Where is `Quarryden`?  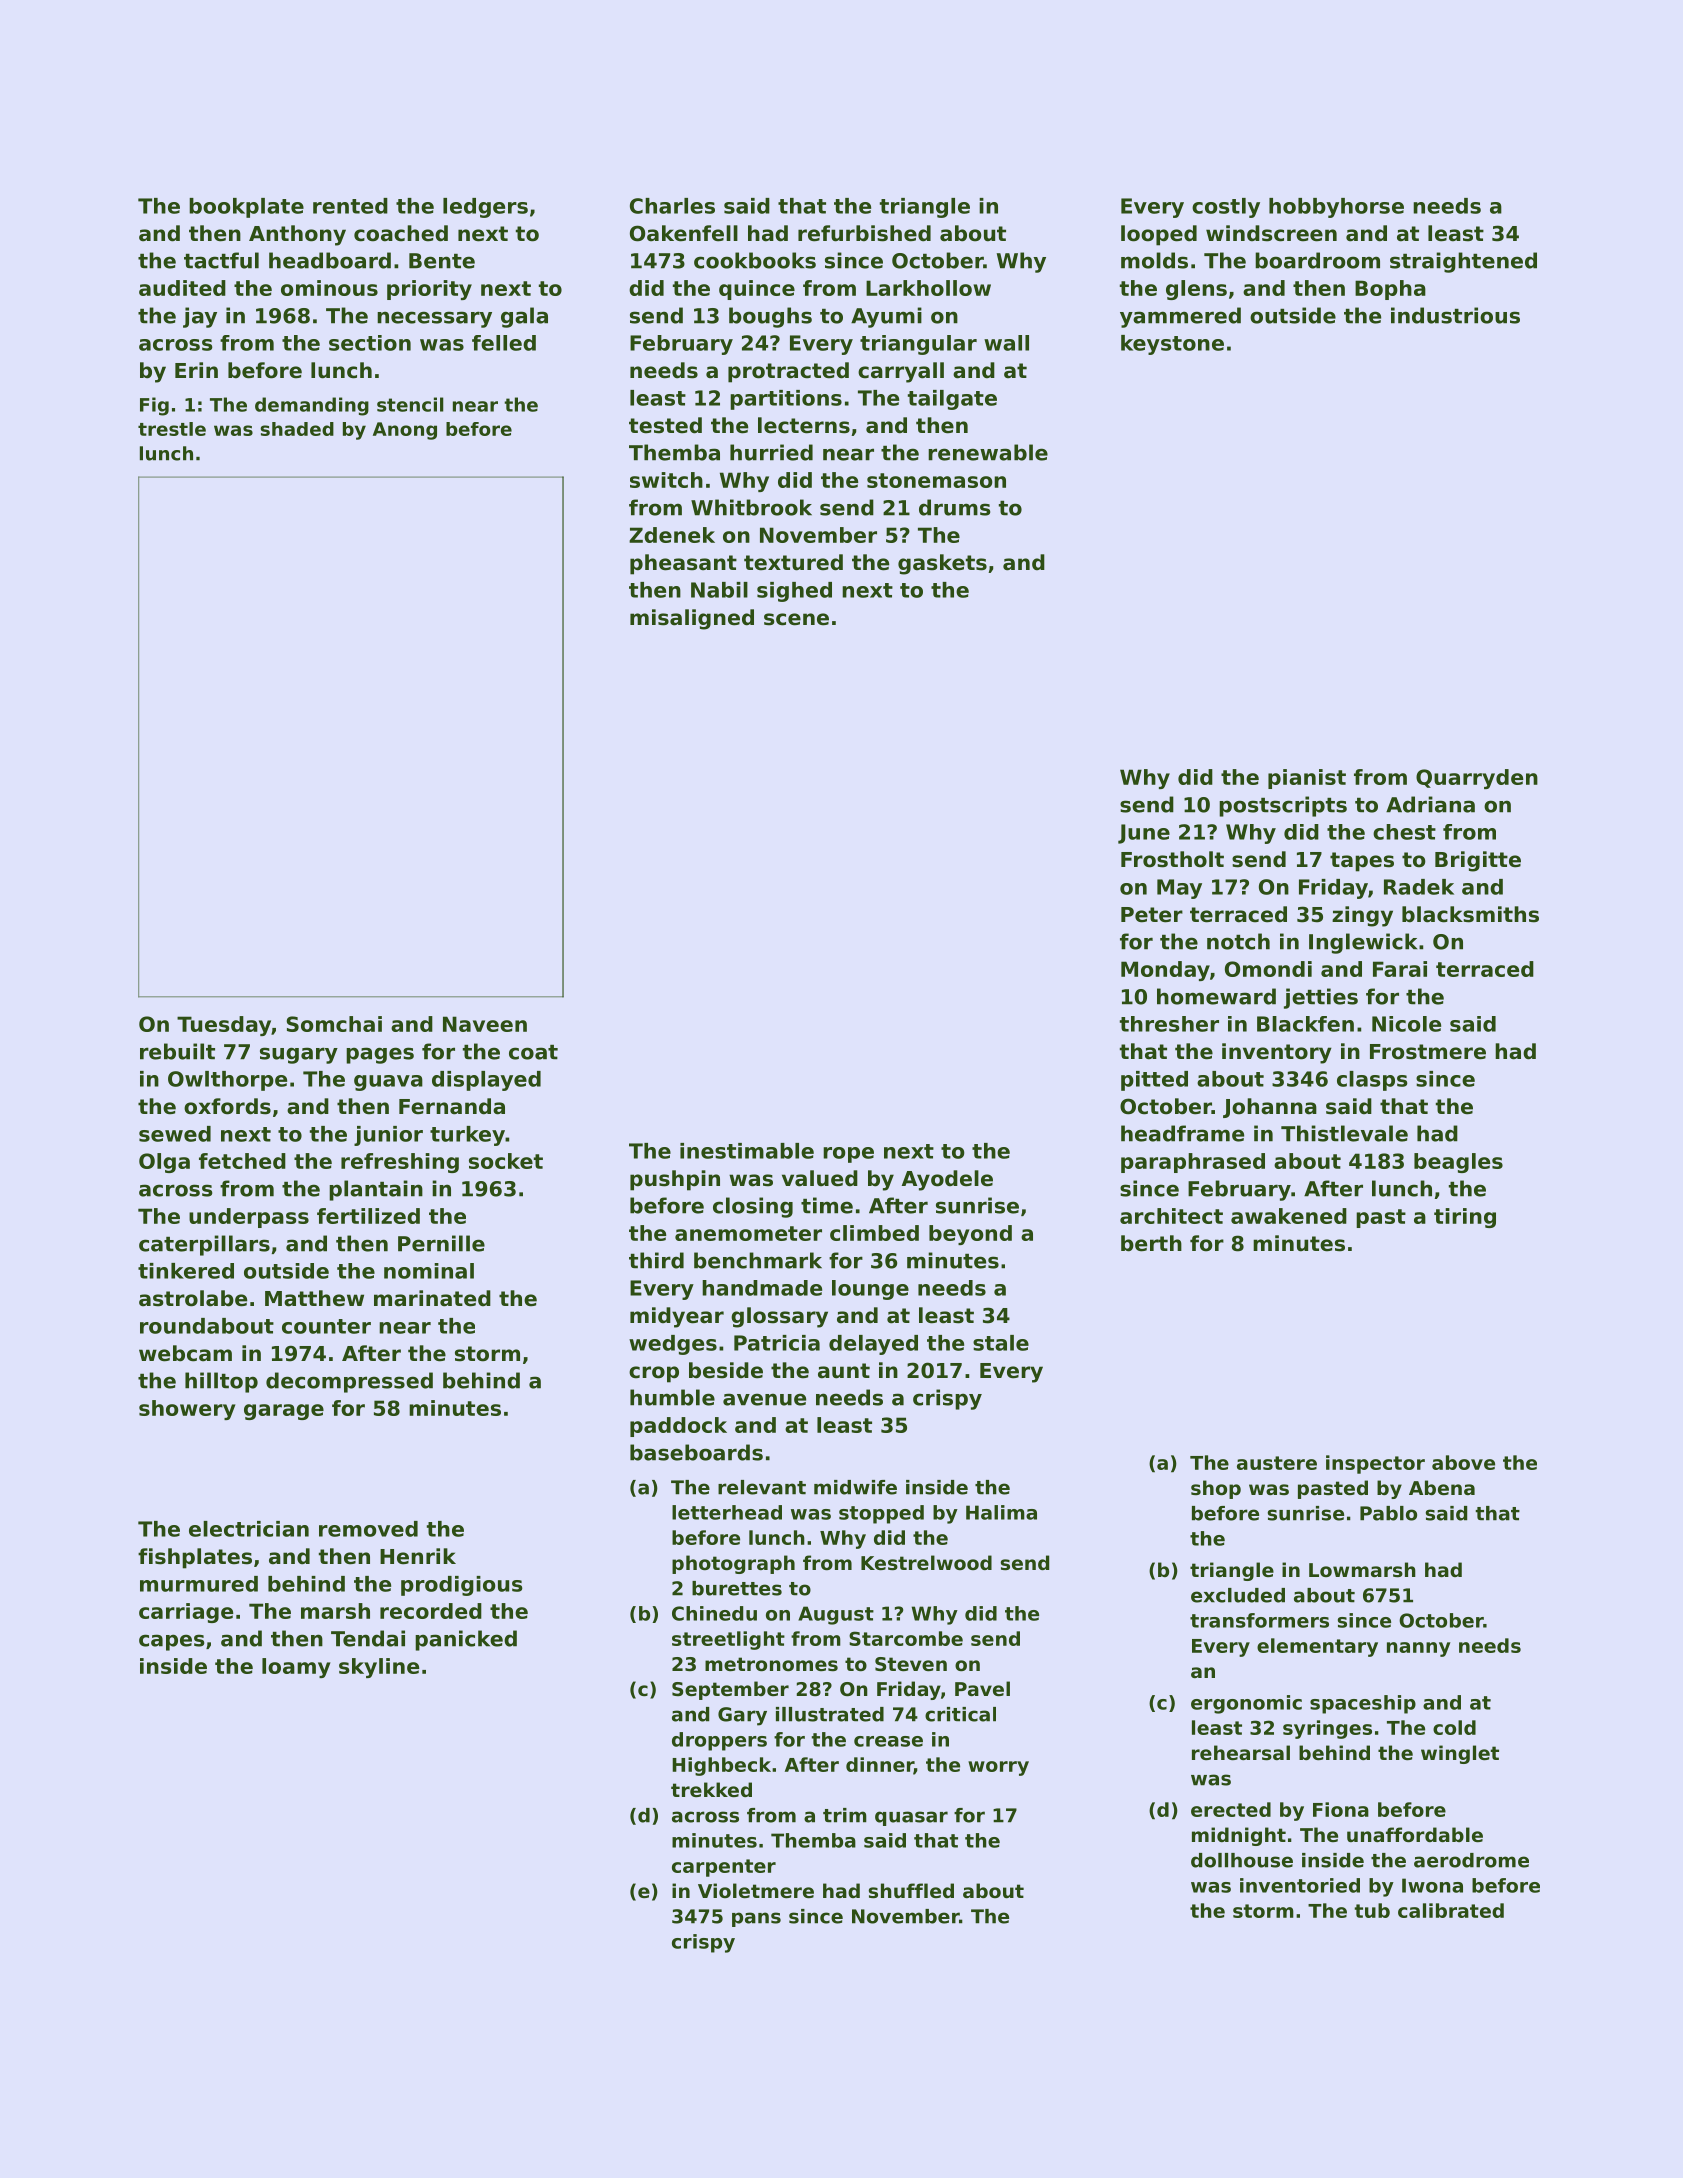
Quarryden is located at coordinates (1477, 779).
